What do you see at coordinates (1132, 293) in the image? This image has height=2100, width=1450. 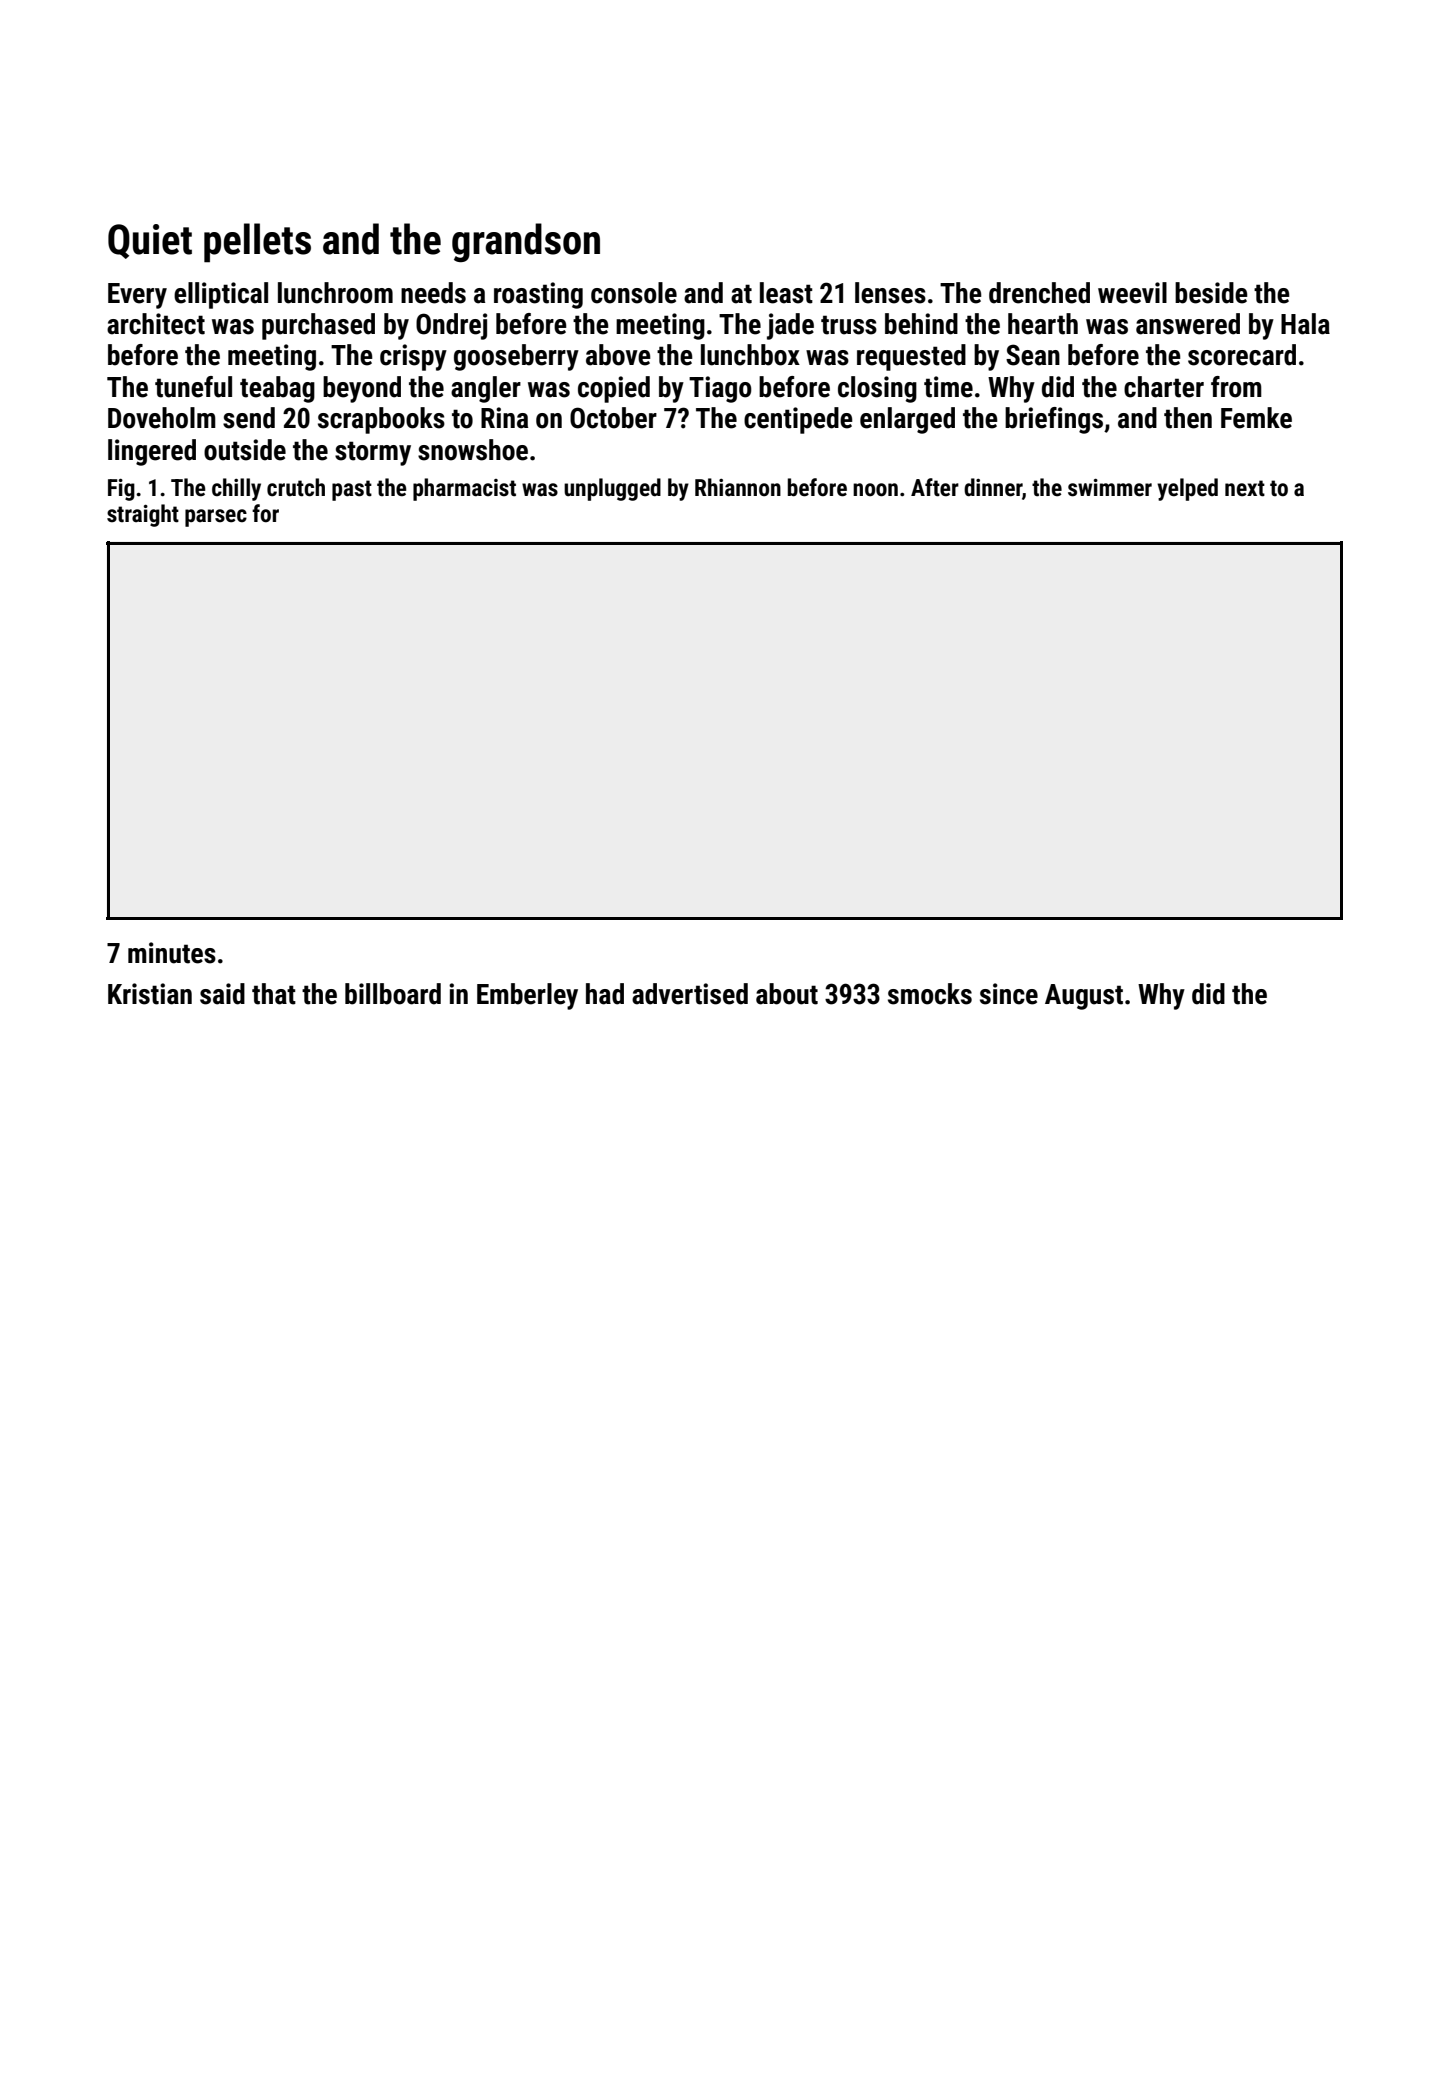 I see `weevil` at bounding box center [1132, 293].
